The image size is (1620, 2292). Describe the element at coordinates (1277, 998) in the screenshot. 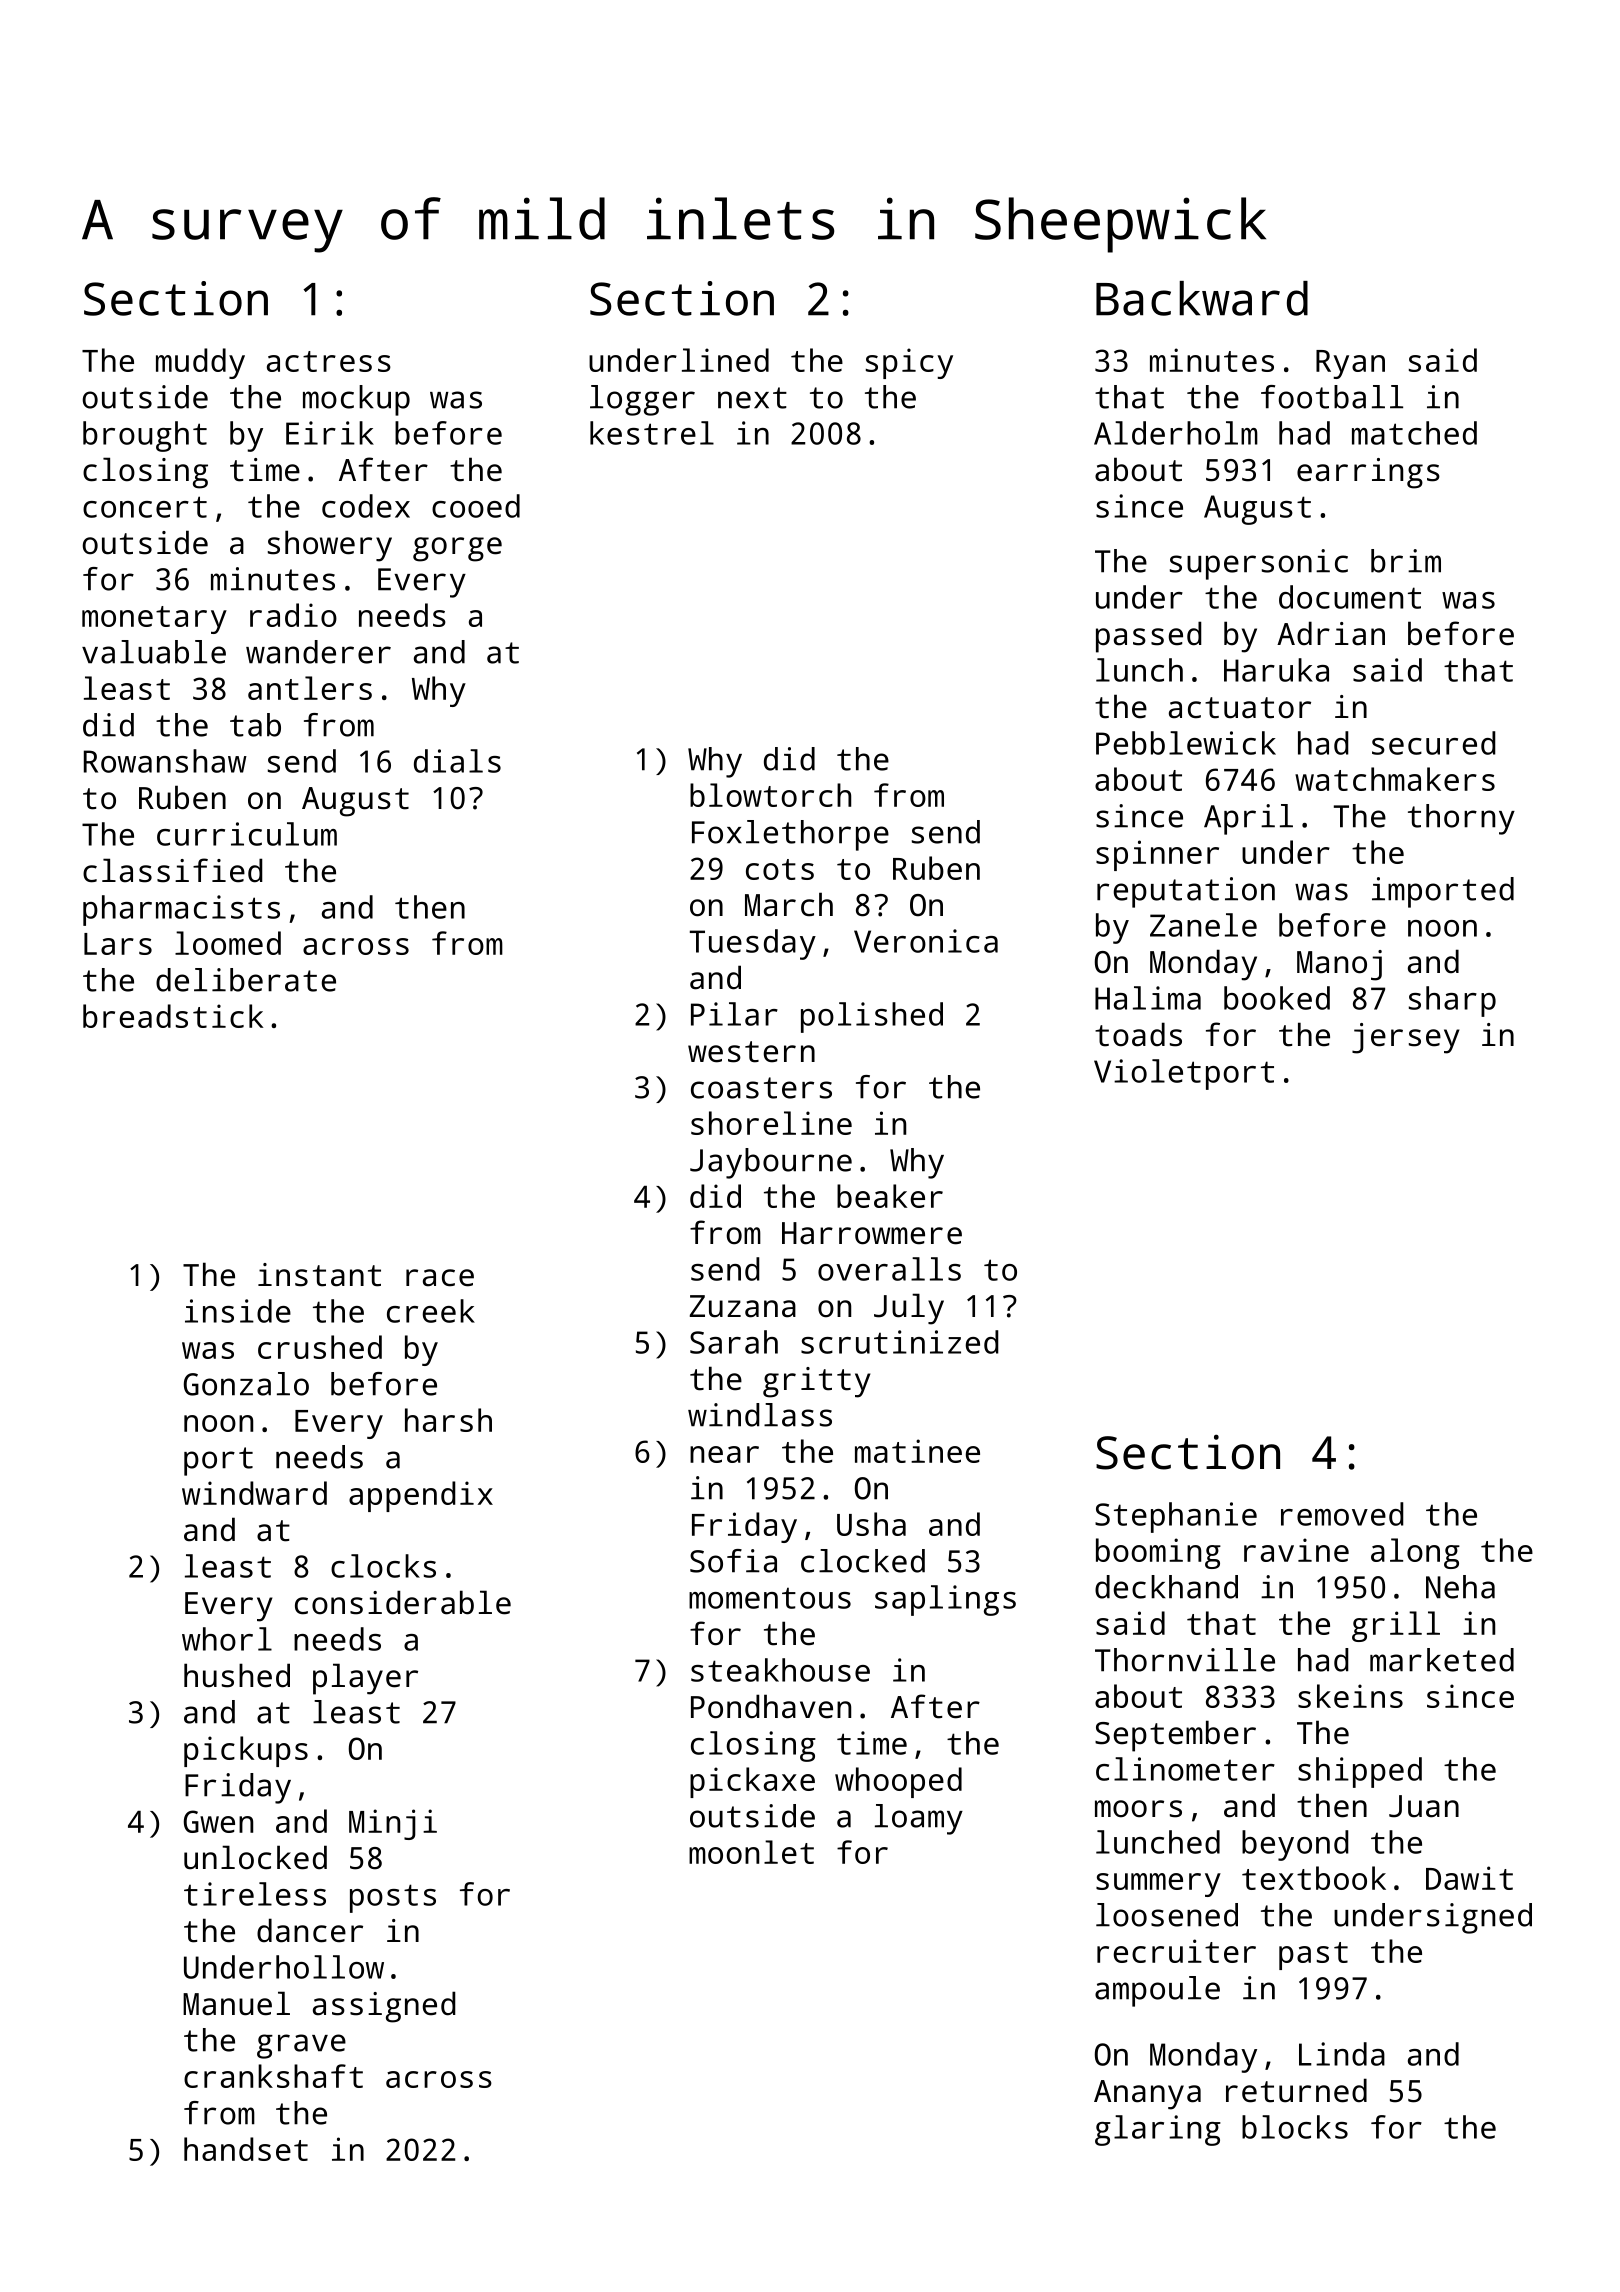

I see `booked` at that location.
